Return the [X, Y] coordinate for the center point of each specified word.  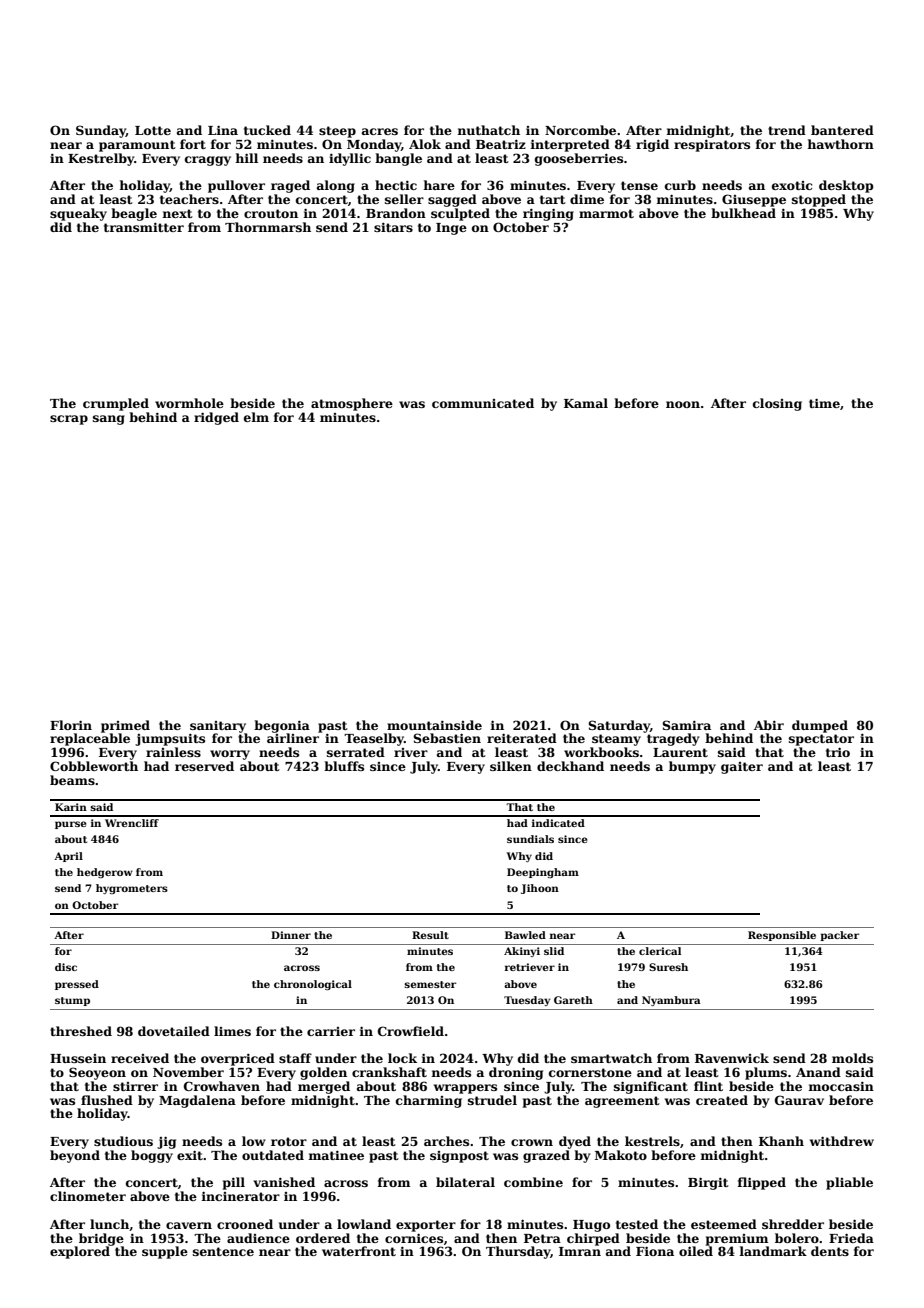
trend [787, 130]
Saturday [619, 726]
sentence [223, 1251]
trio [838, 752]
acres [380, 131]
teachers [189, 199]
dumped [820, 726]
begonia [282, 726]
